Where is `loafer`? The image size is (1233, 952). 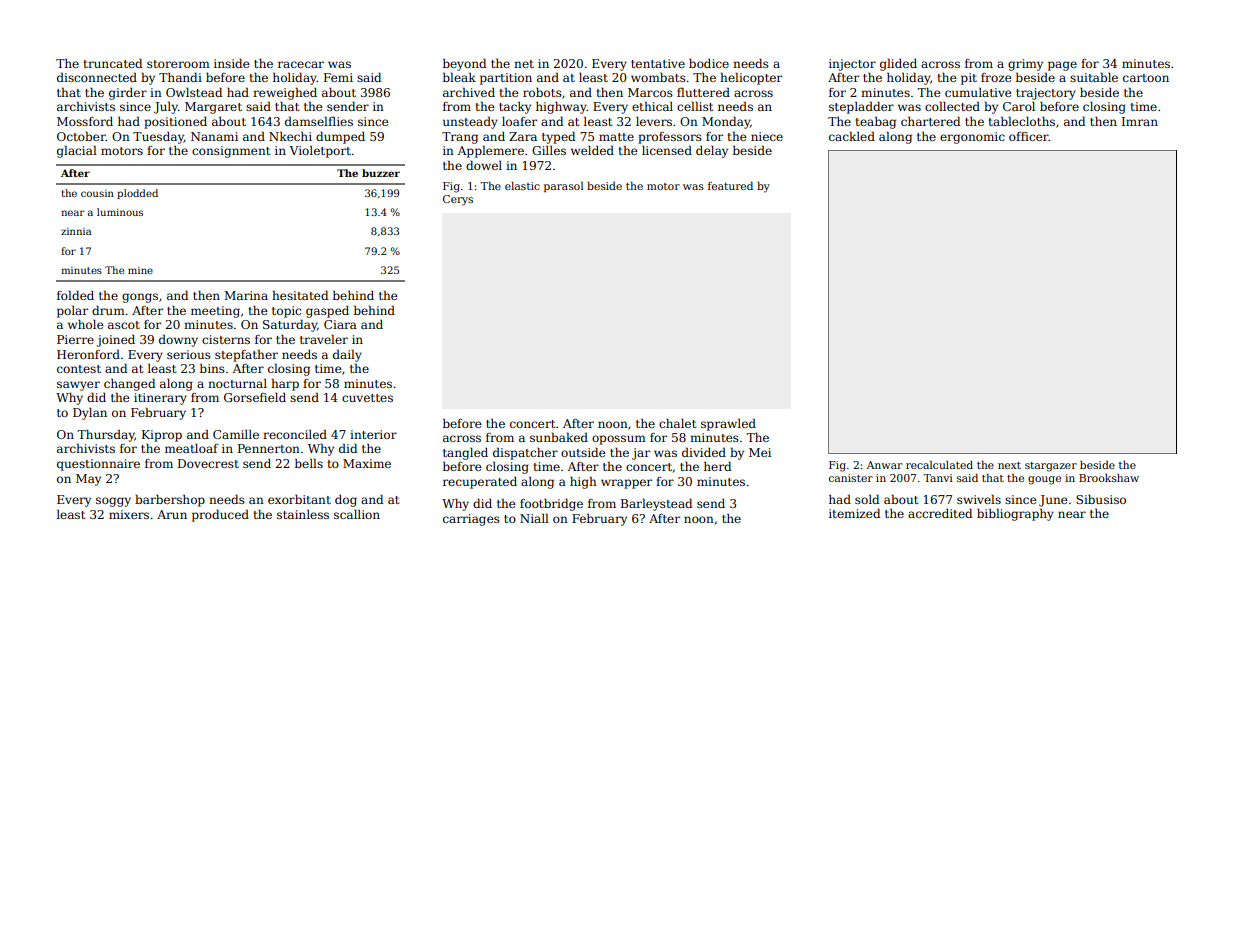 loafer is located at coordinates (519, 121).
